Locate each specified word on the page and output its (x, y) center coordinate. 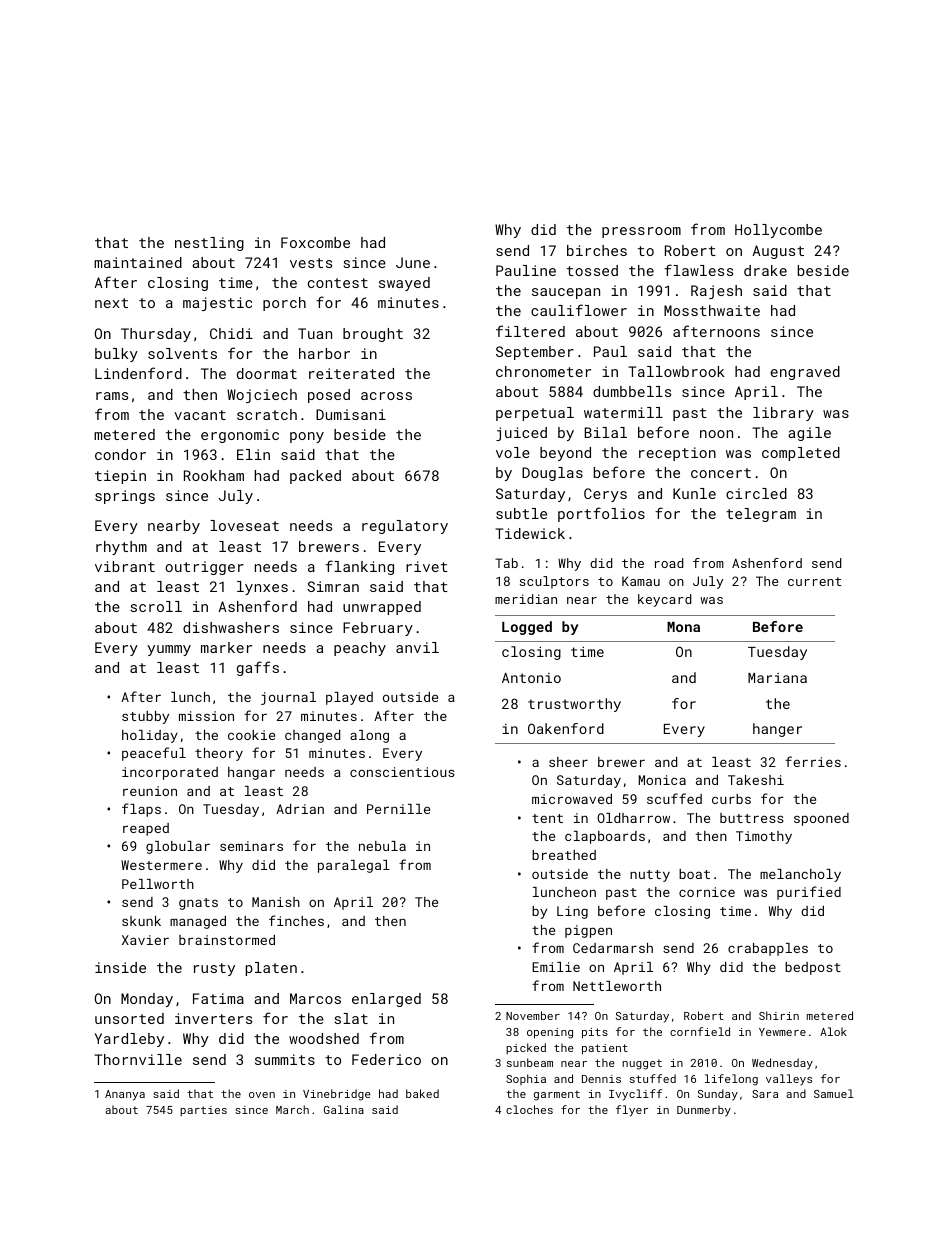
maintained (138, 262)
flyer (632, 1111)
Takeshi (756, 780)
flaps (141, 810)
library (783, 414)
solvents (182, 353)
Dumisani (351, 414)
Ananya (125, 1095)
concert (721, 473)
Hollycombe (778, 231)
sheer (568, 762)
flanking (359, 567)
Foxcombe (315, 242)
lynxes (262, 588)
